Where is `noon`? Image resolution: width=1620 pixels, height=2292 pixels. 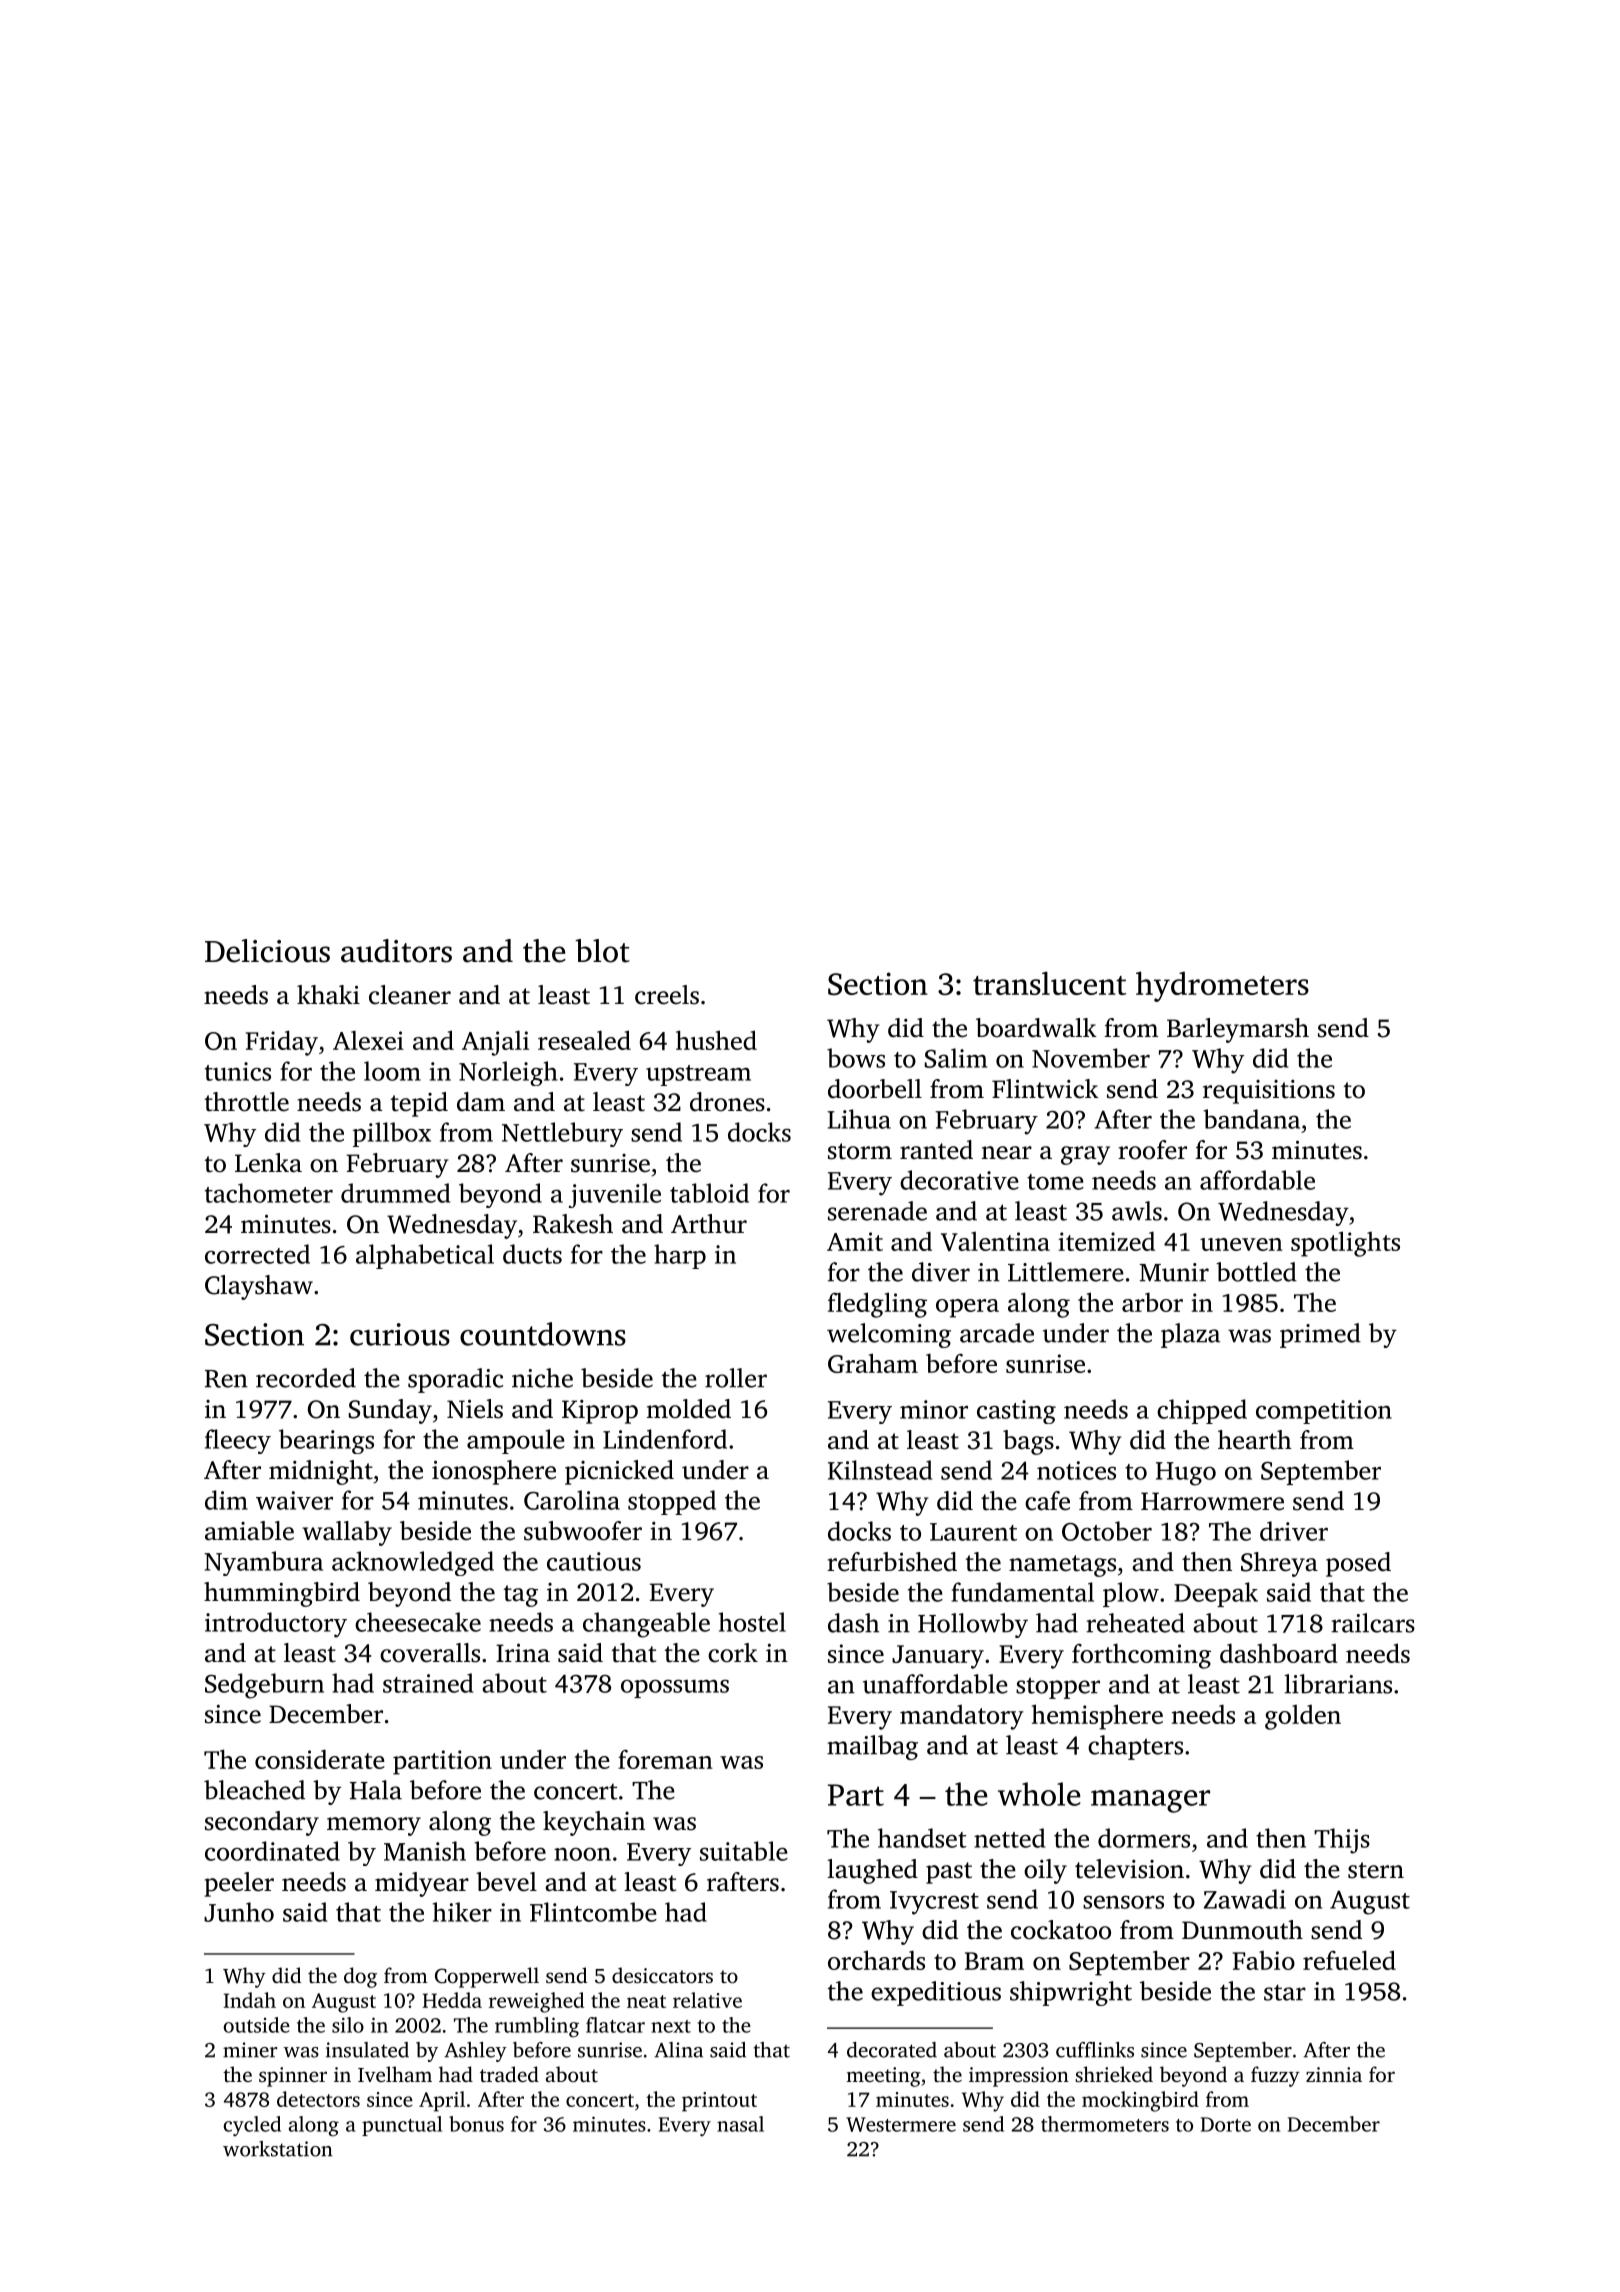
noon is located at coordinates (582, 1854).
